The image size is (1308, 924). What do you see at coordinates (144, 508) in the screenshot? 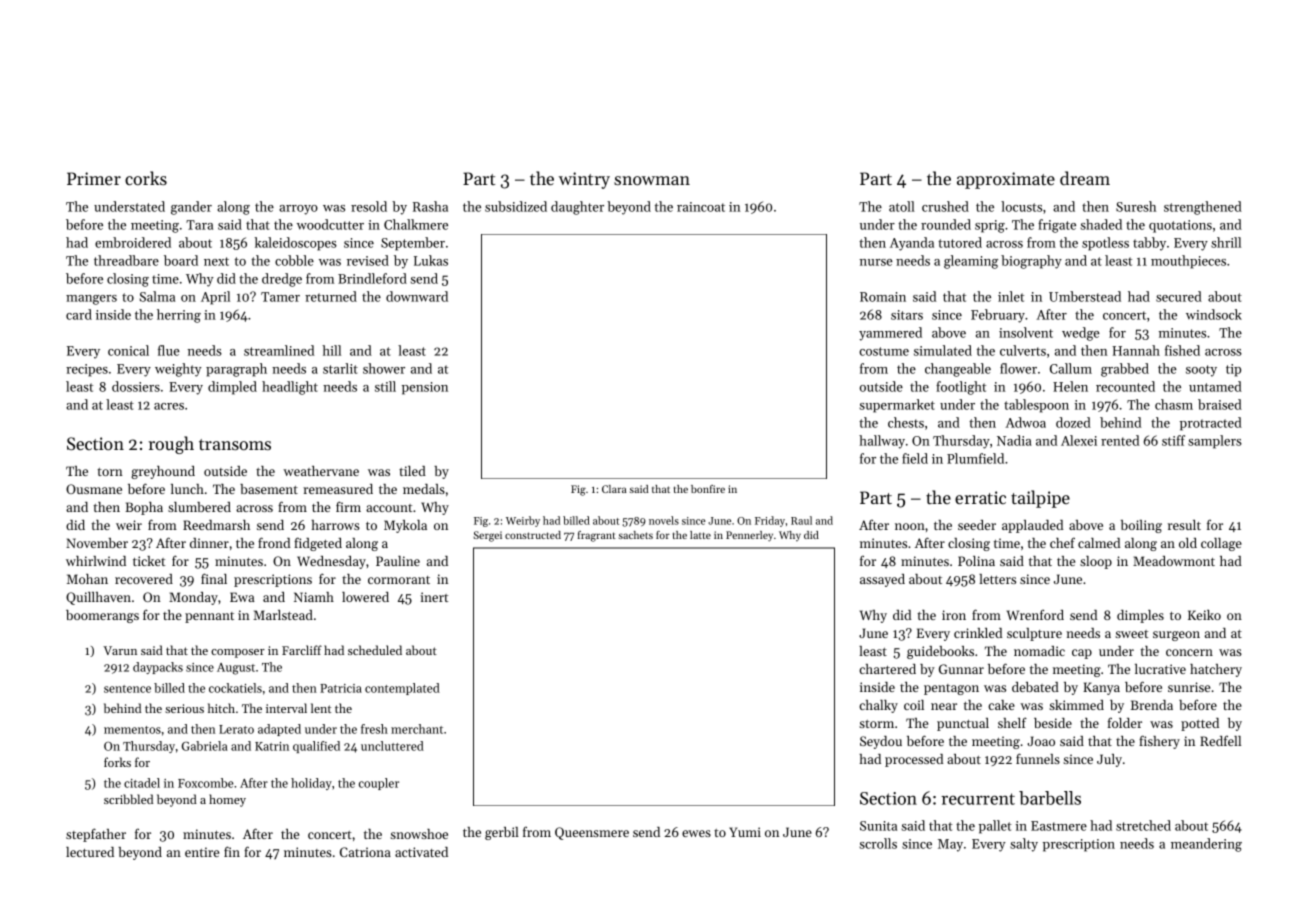
I see `Bopha` at bounding box center [144, 508].
